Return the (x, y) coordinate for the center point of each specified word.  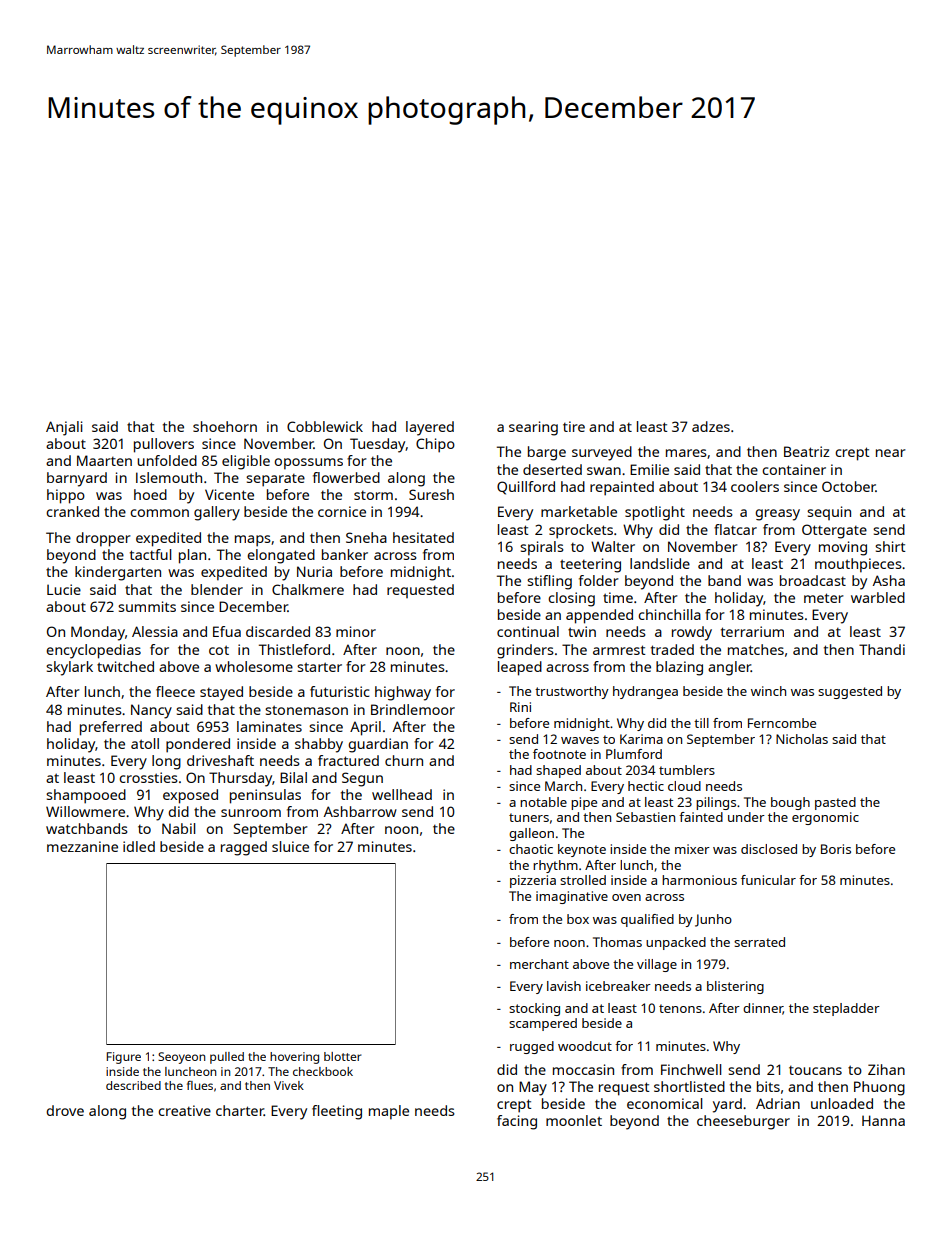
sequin (829, 513)
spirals (542, 548)
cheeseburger (743, 1122)
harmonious (699, 880)
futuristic (339, 691)
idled (139, 846)
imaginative (572, 897)
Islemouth (169, 477)
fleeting (337, 1112)
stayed (221, 693)
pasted (835, 803)
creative (184, 1110)
